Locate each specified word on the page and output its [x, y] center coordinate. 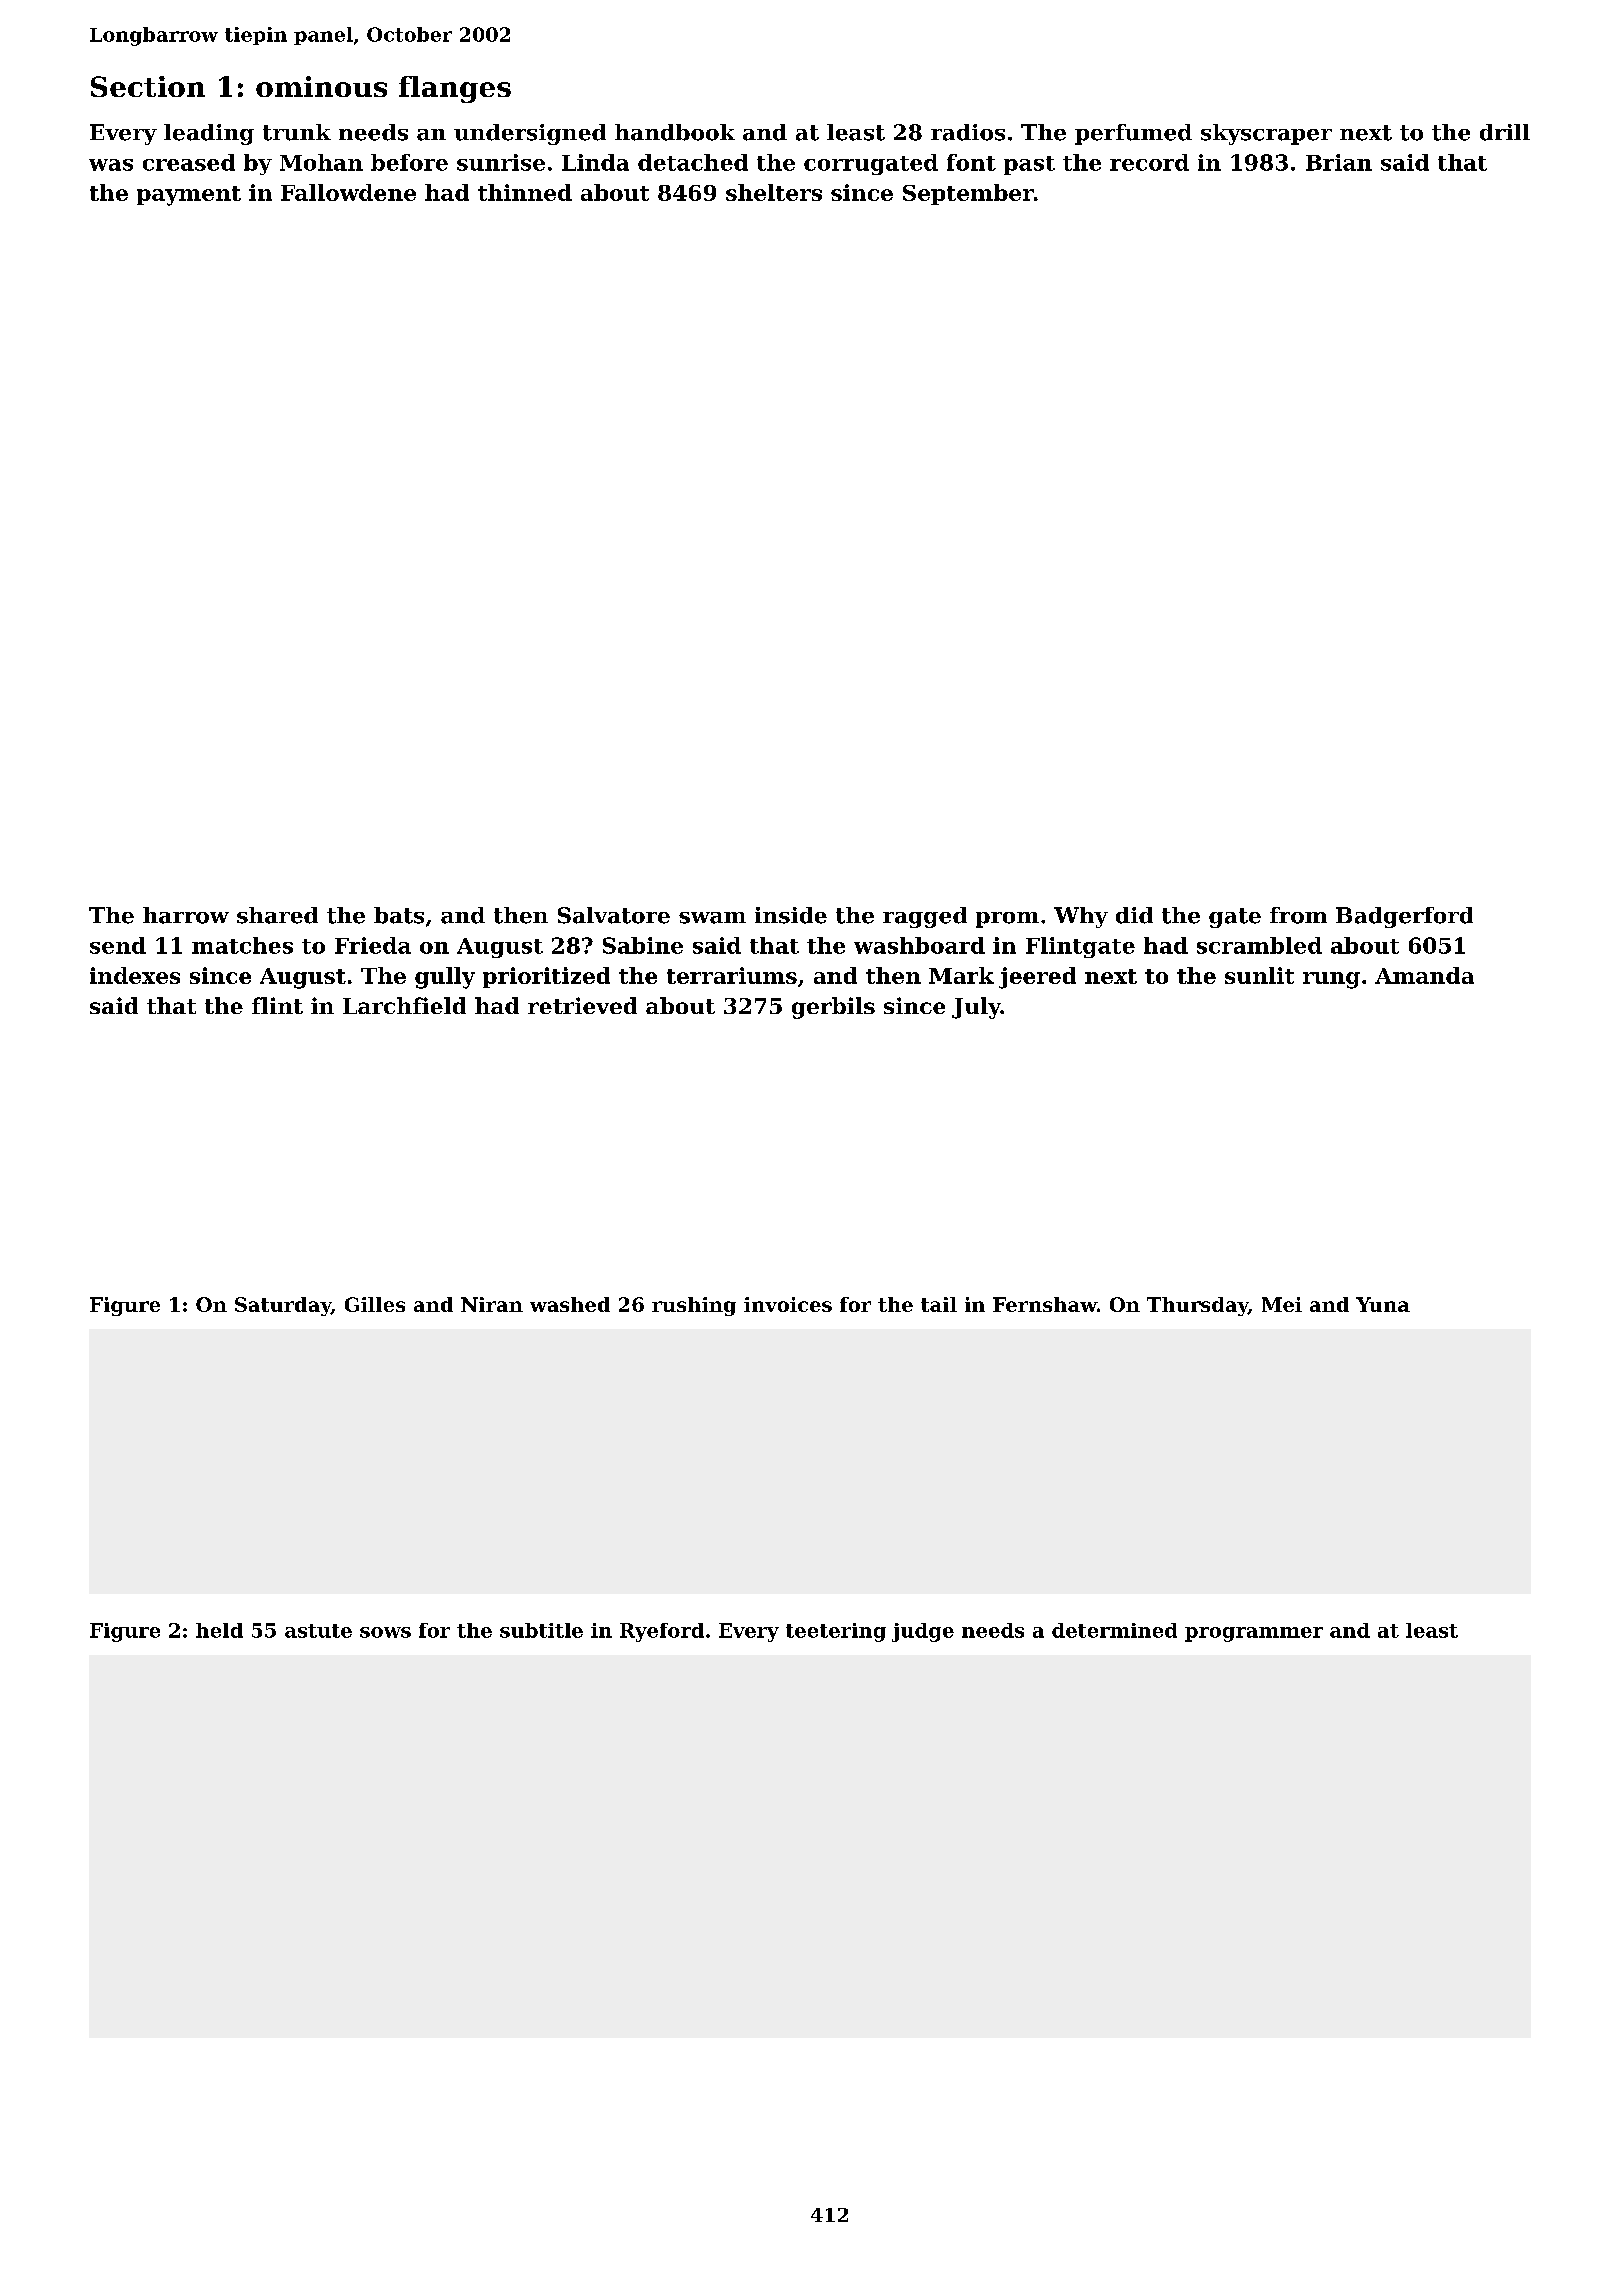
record [1149, 162]
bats [399, 915]
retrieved [582, 1005]
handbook [675, 132]
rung [1331, 980]
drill [1505, 132]
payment [189, 196]
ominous [321, 86]
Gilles [375, 1304]
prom [1007, 920]
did [1134, 915]
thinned [525, 192]
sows [385, 1632]
